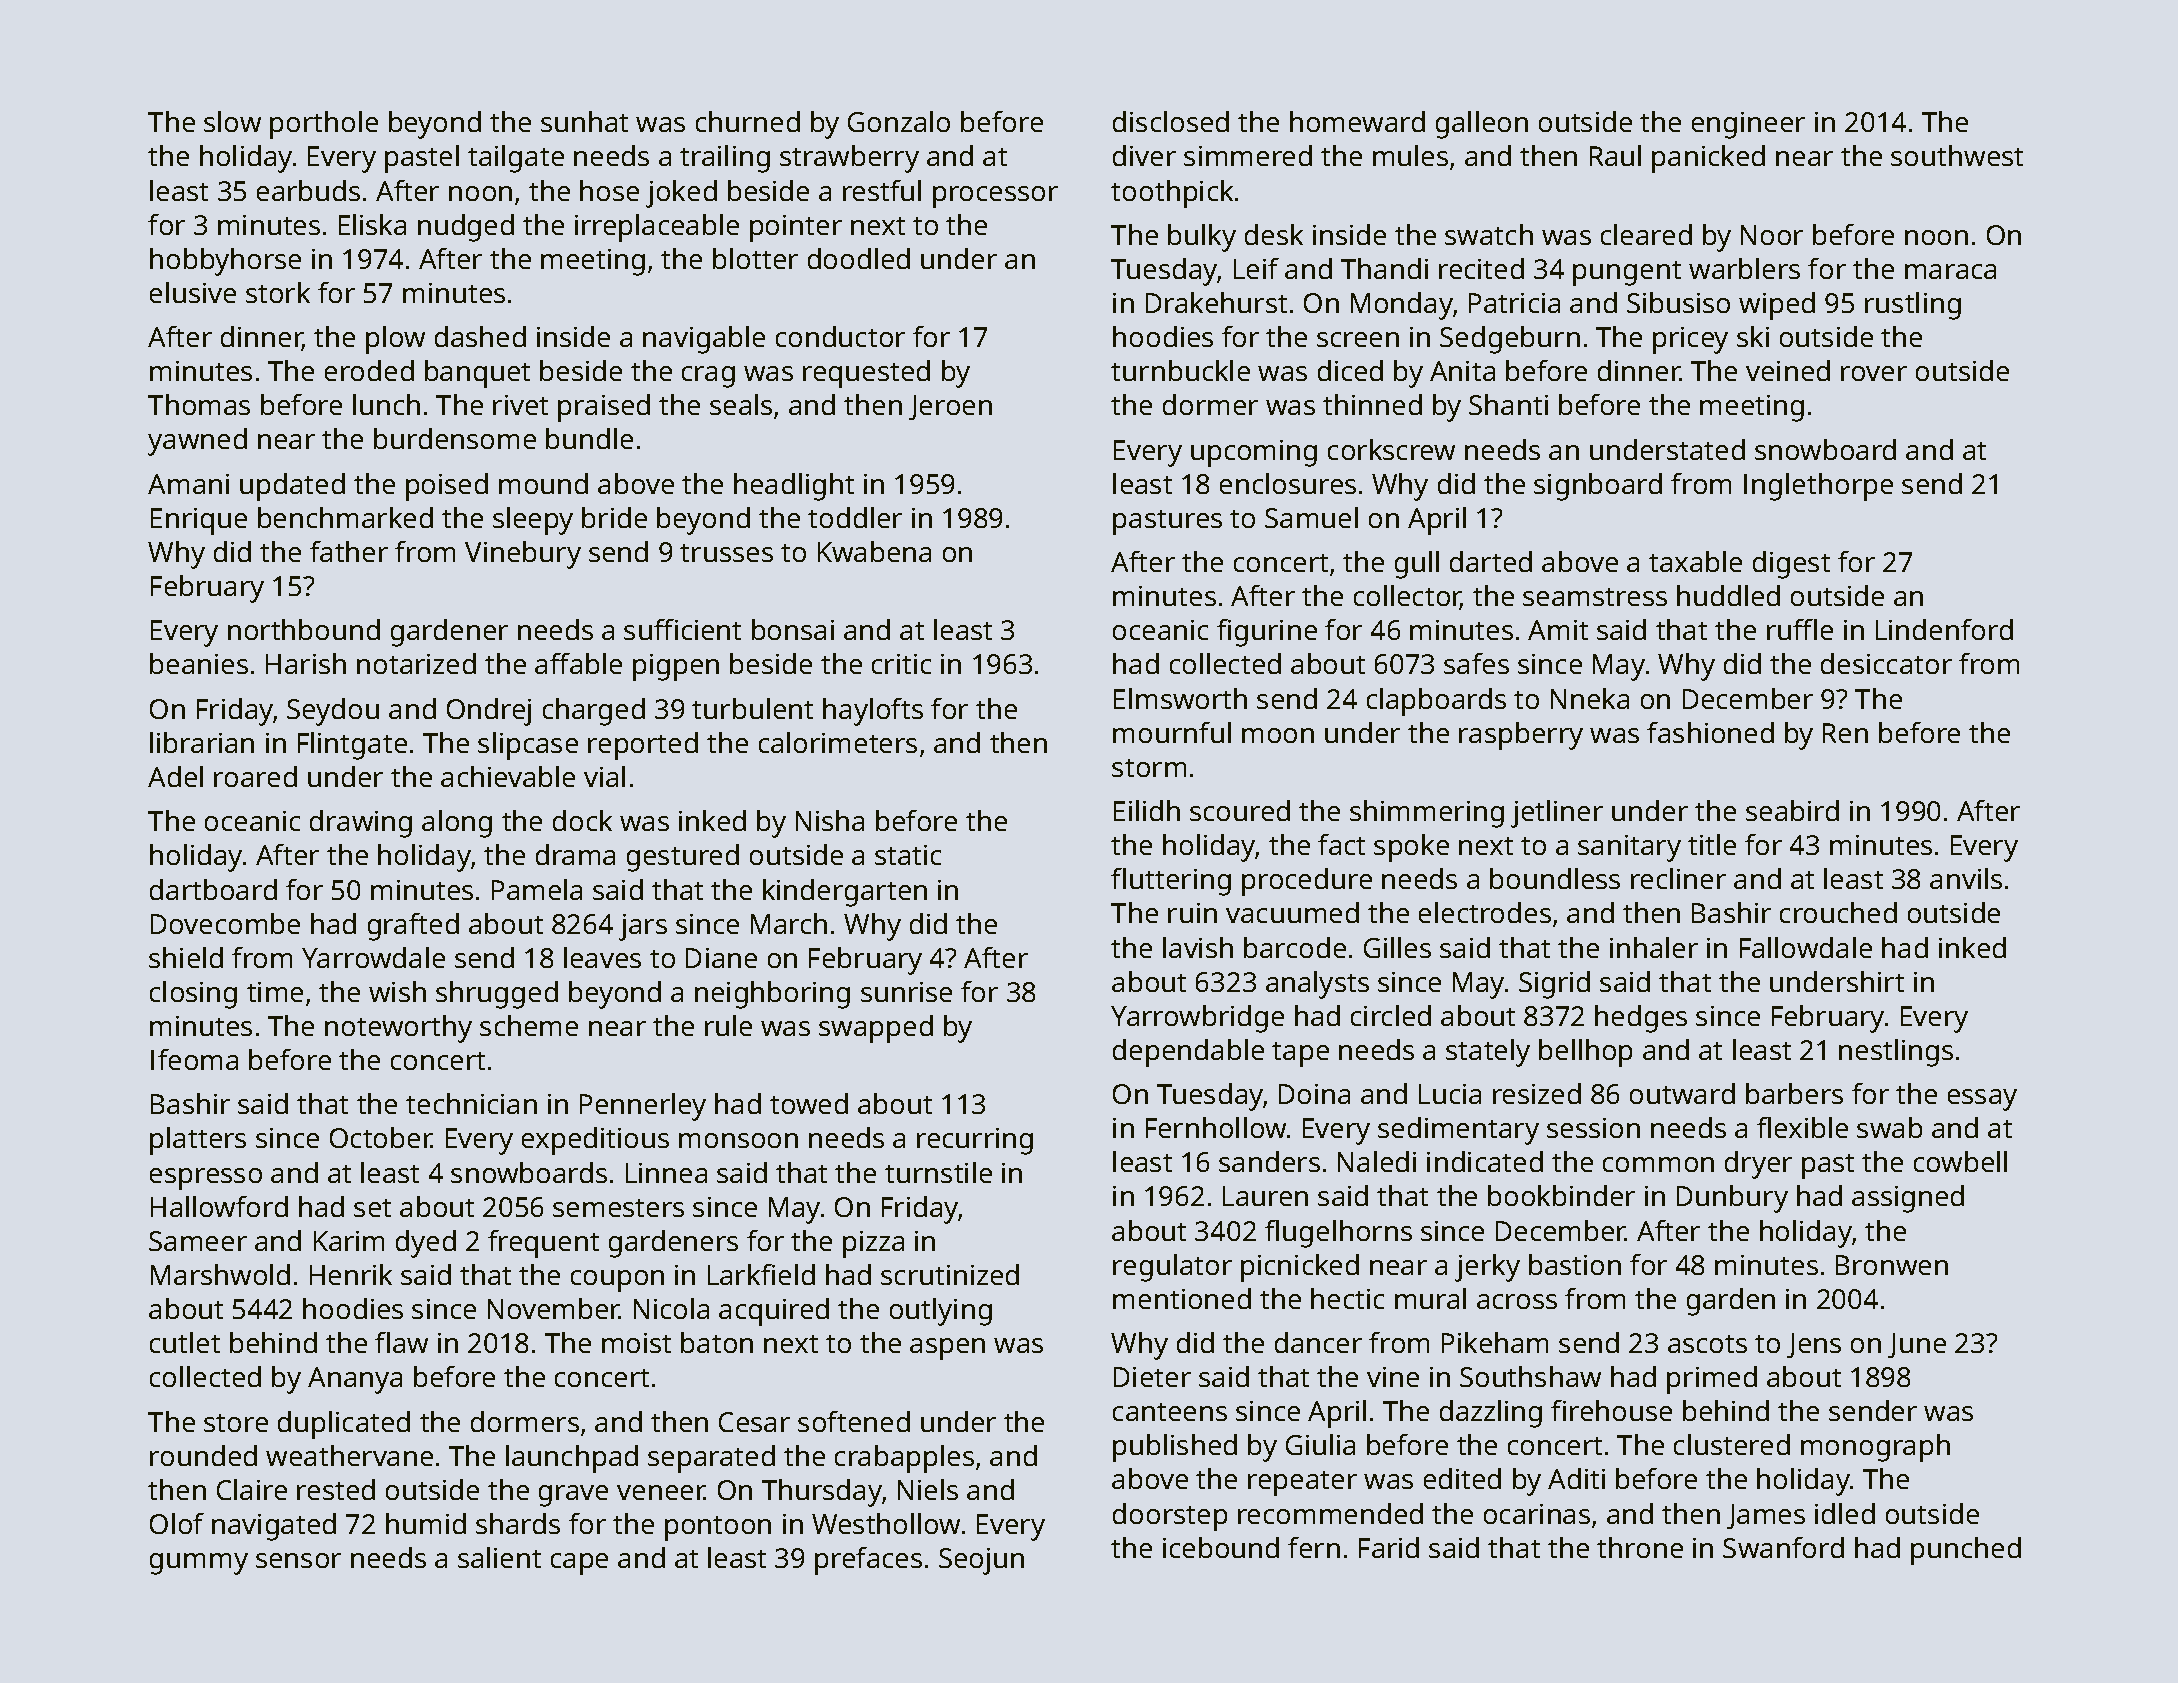 The image size is (2178, 1683). What do you see at coordinates (198, 1141) in the screenshot?
I see `platters` at bounding box center [198, 1141].
